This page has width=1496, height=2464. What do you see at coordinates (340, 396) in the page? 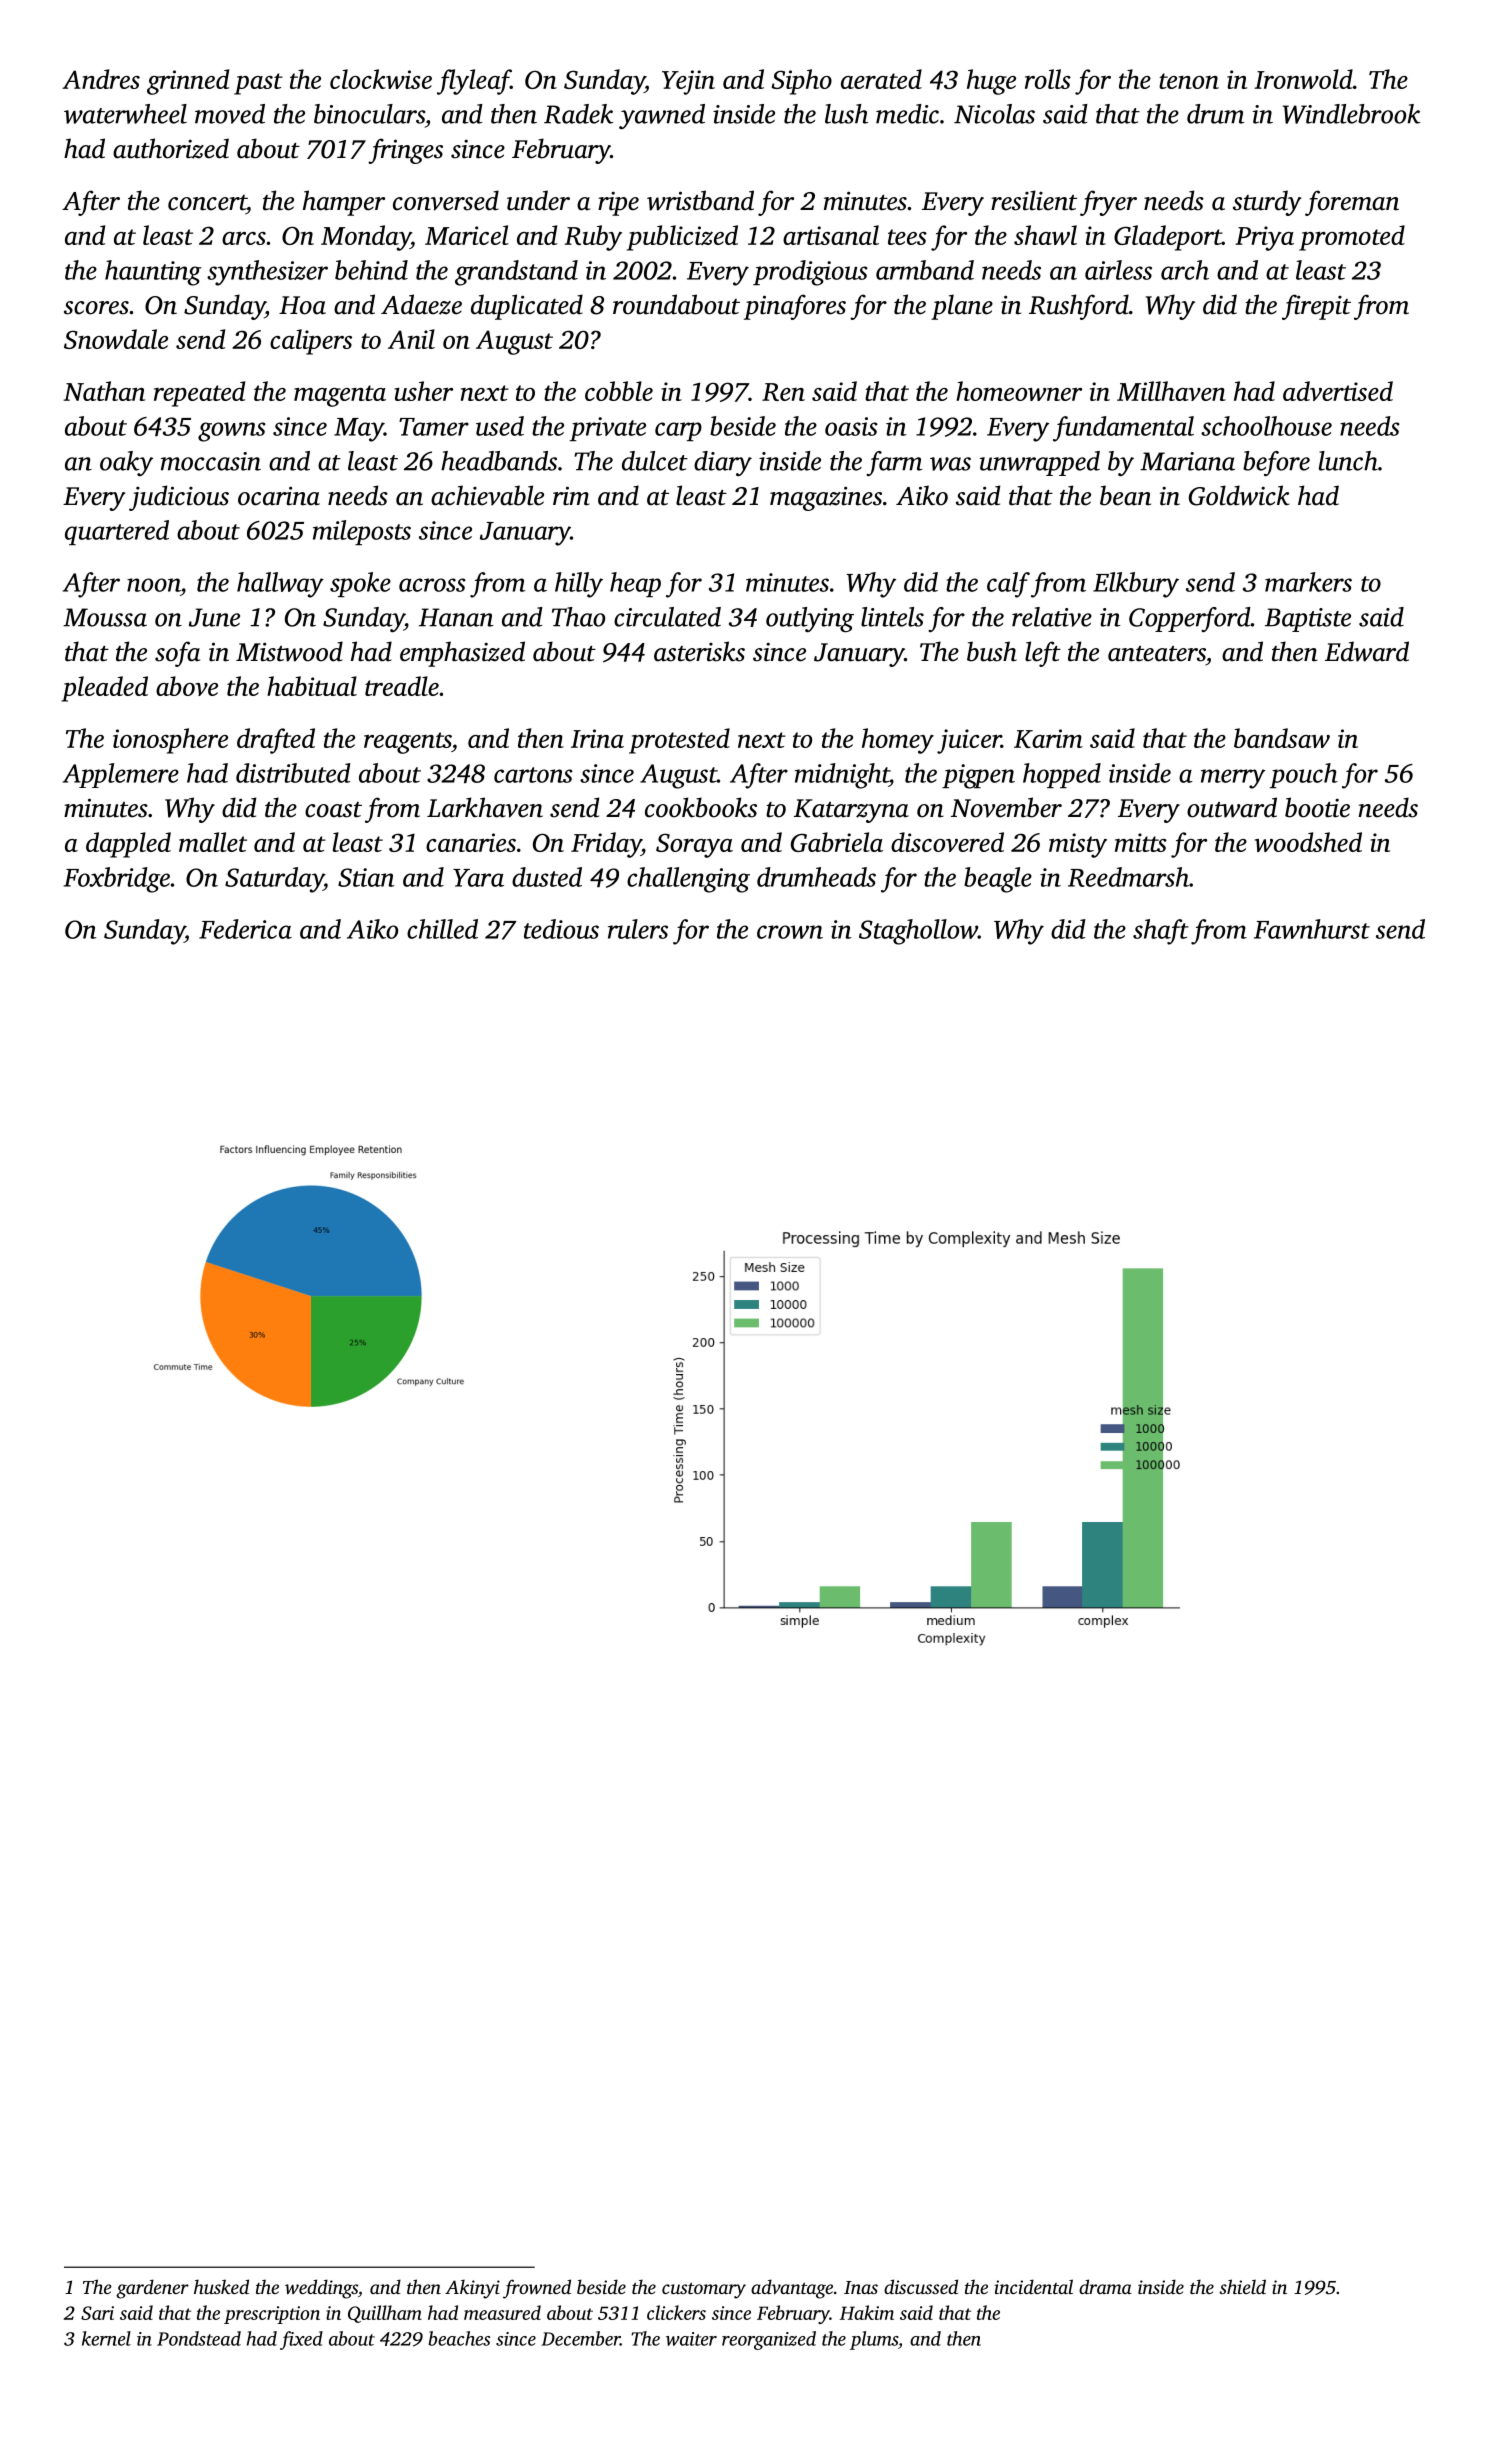
I see `magenta` at bounding box center [340, 396].
